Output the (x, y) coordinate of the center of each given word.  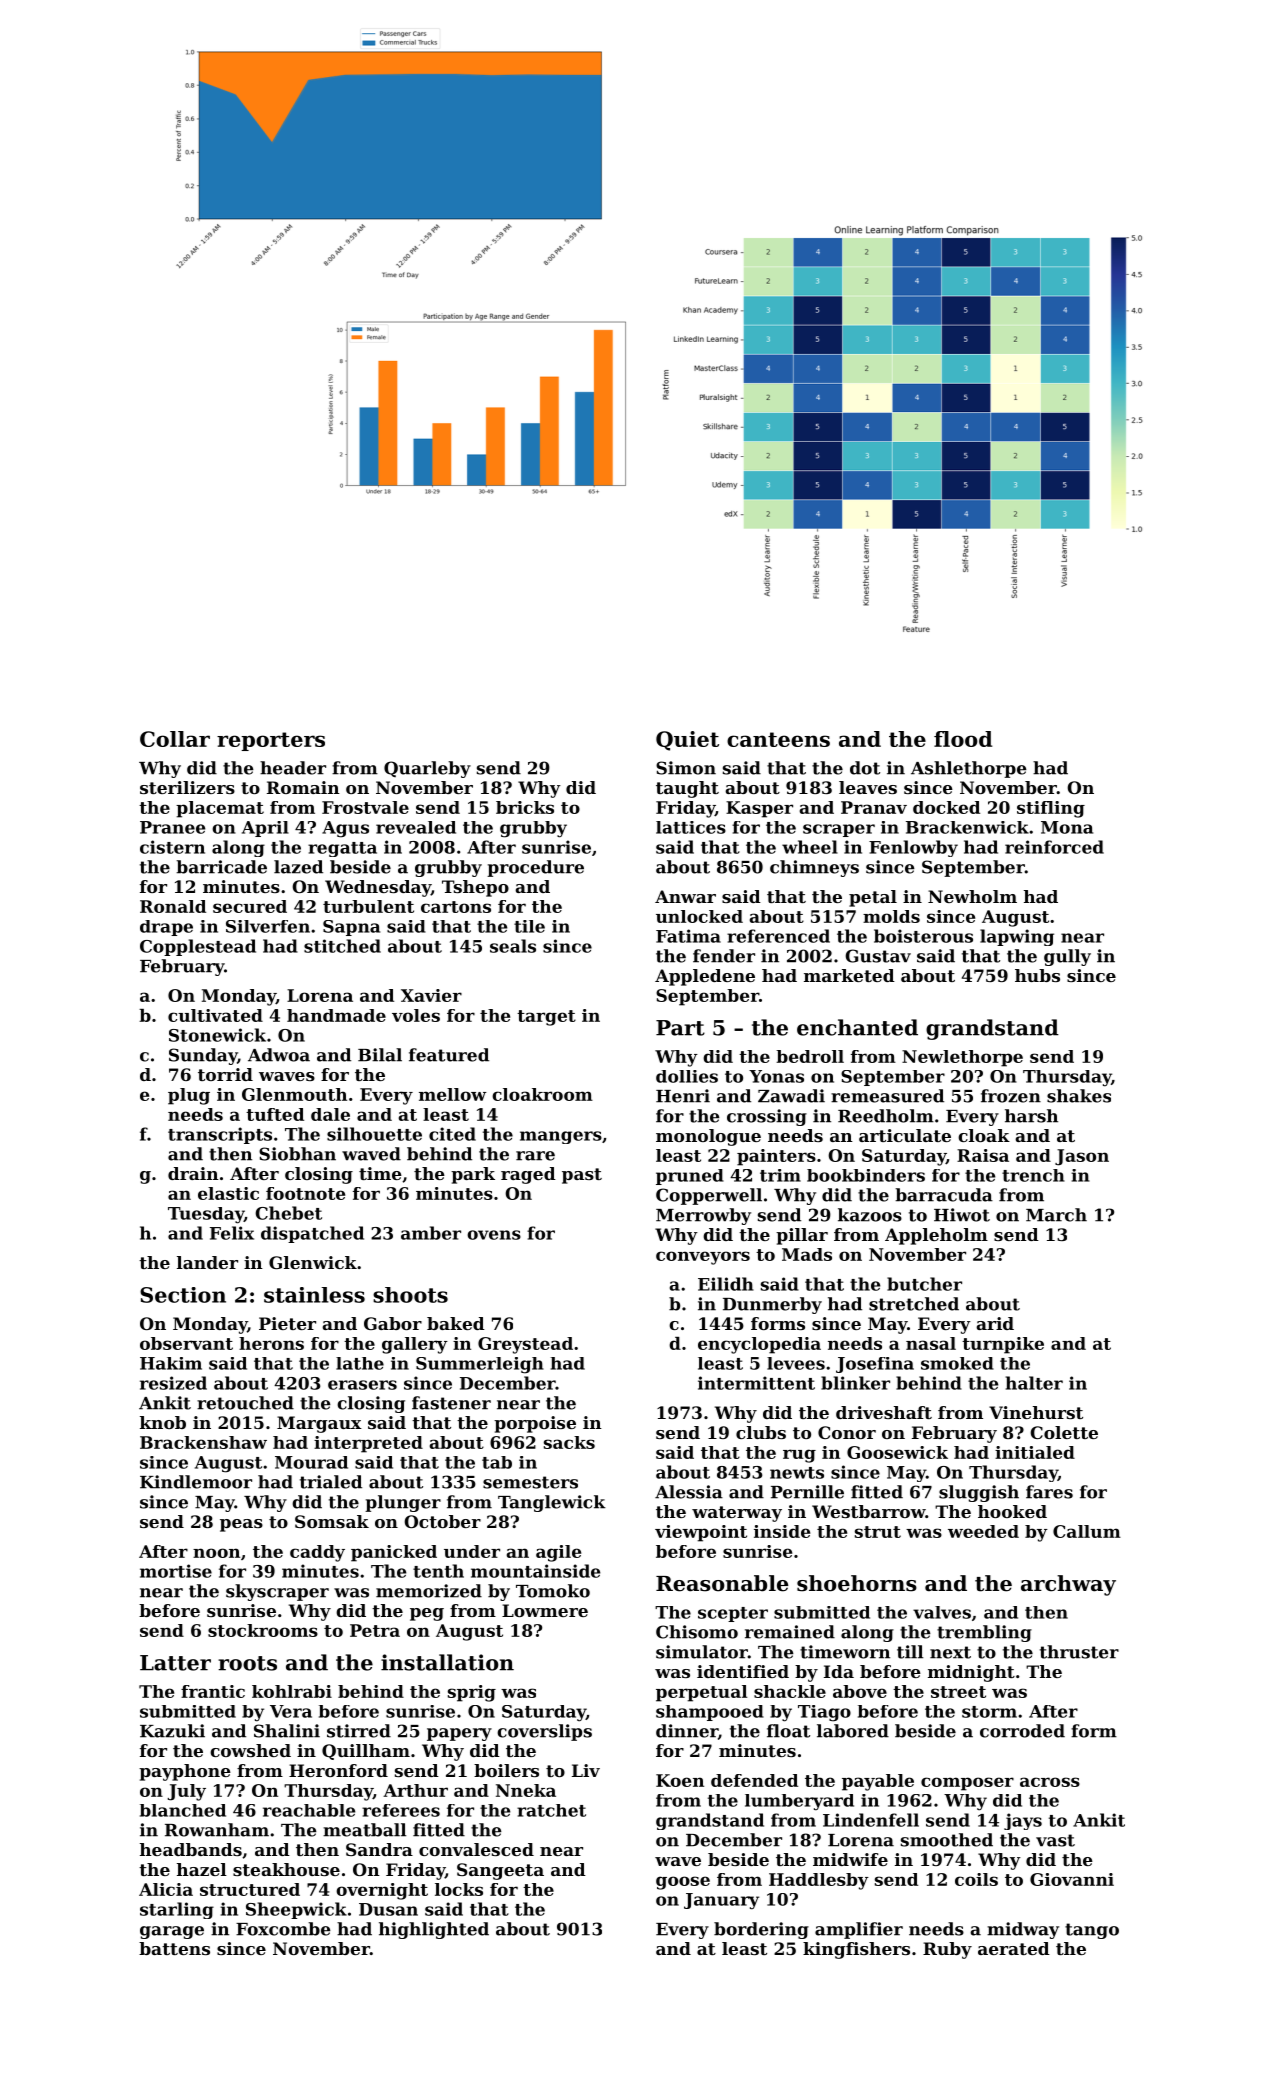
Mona (1067, 827)
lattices (691, 827)
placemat (220, 809)
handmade (336, 1015)
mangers (561, 1137)
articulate (905, 1135)
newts (797, 1473)
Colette (1064, 1432)
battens (174, 1948)
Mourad (311, 1462)
